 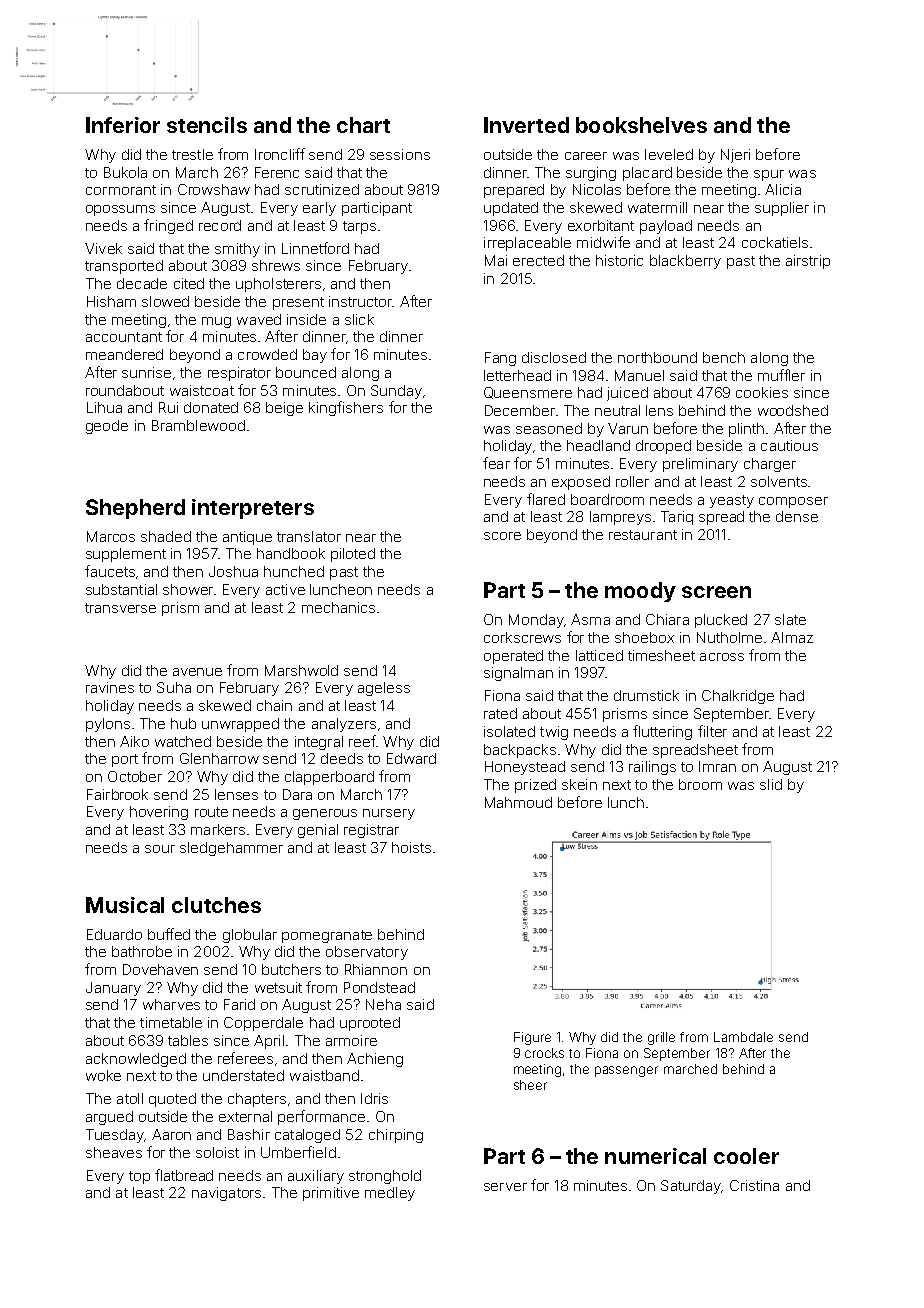 I want to click on bookshelves, so click(x=641, y=125).
